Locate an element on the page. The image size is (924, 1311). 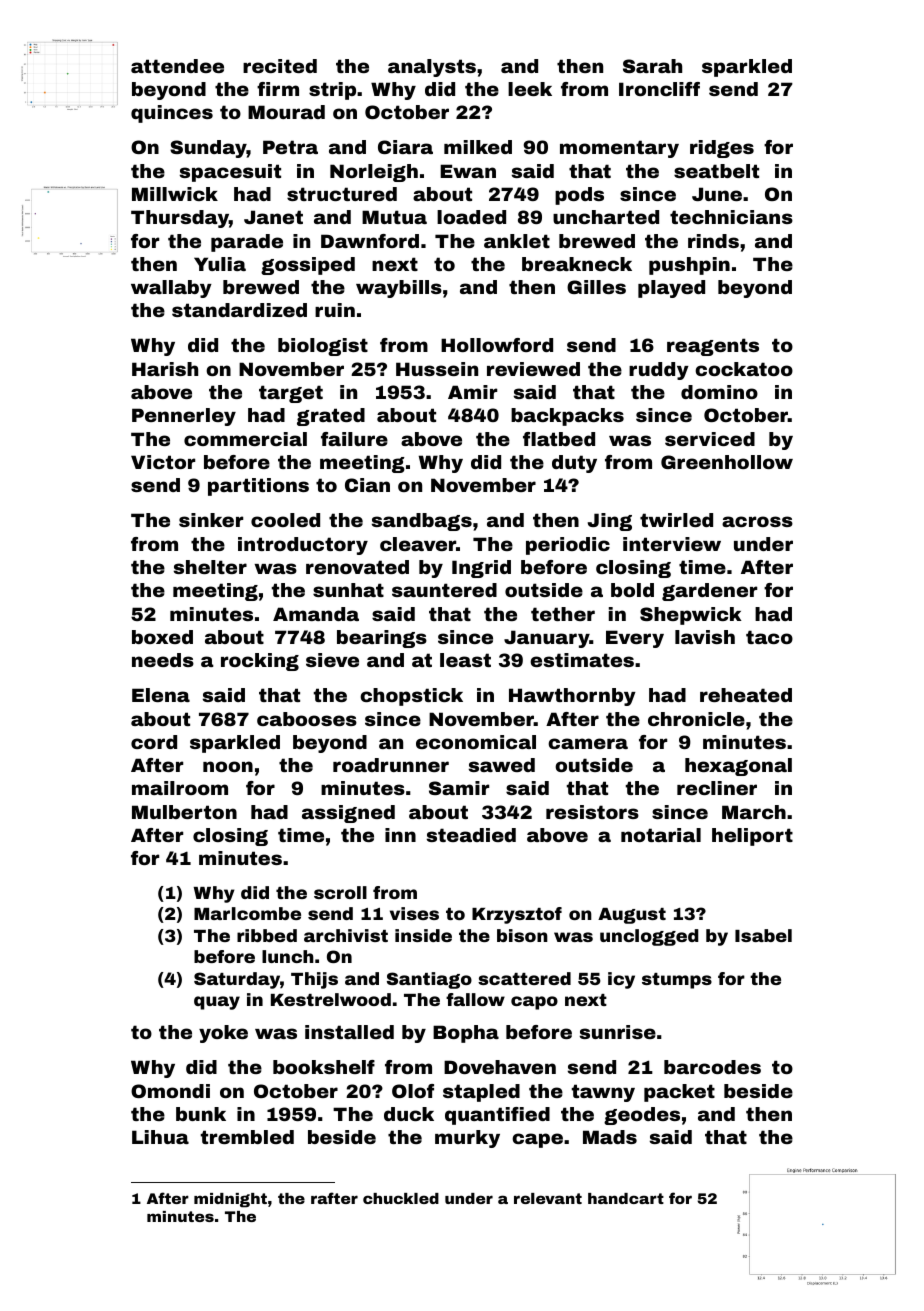
bunk is located at coordinates (201, 1114).
